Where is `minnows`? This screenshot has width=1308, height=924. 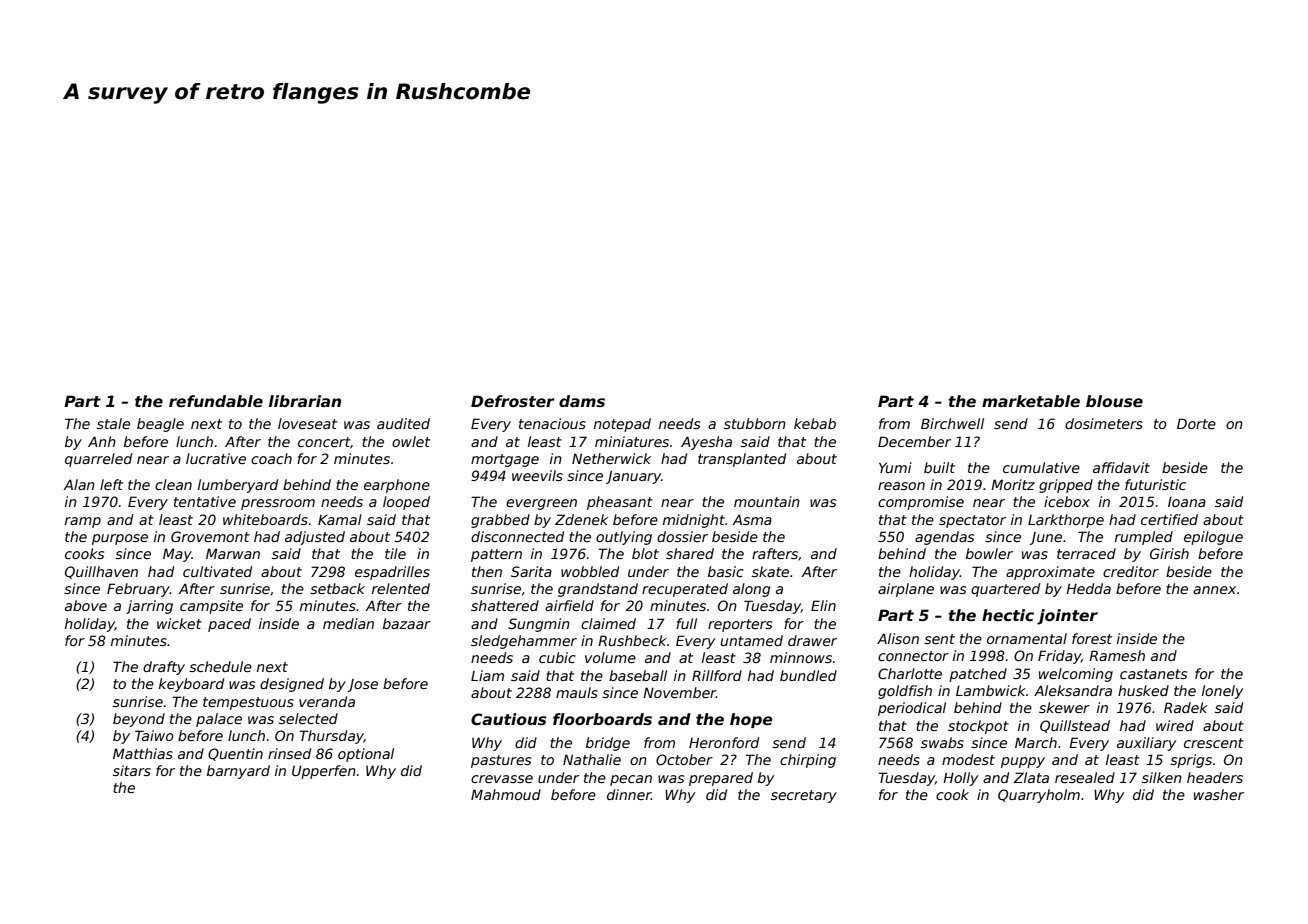 minnows is located at coordinates (801, 657).
